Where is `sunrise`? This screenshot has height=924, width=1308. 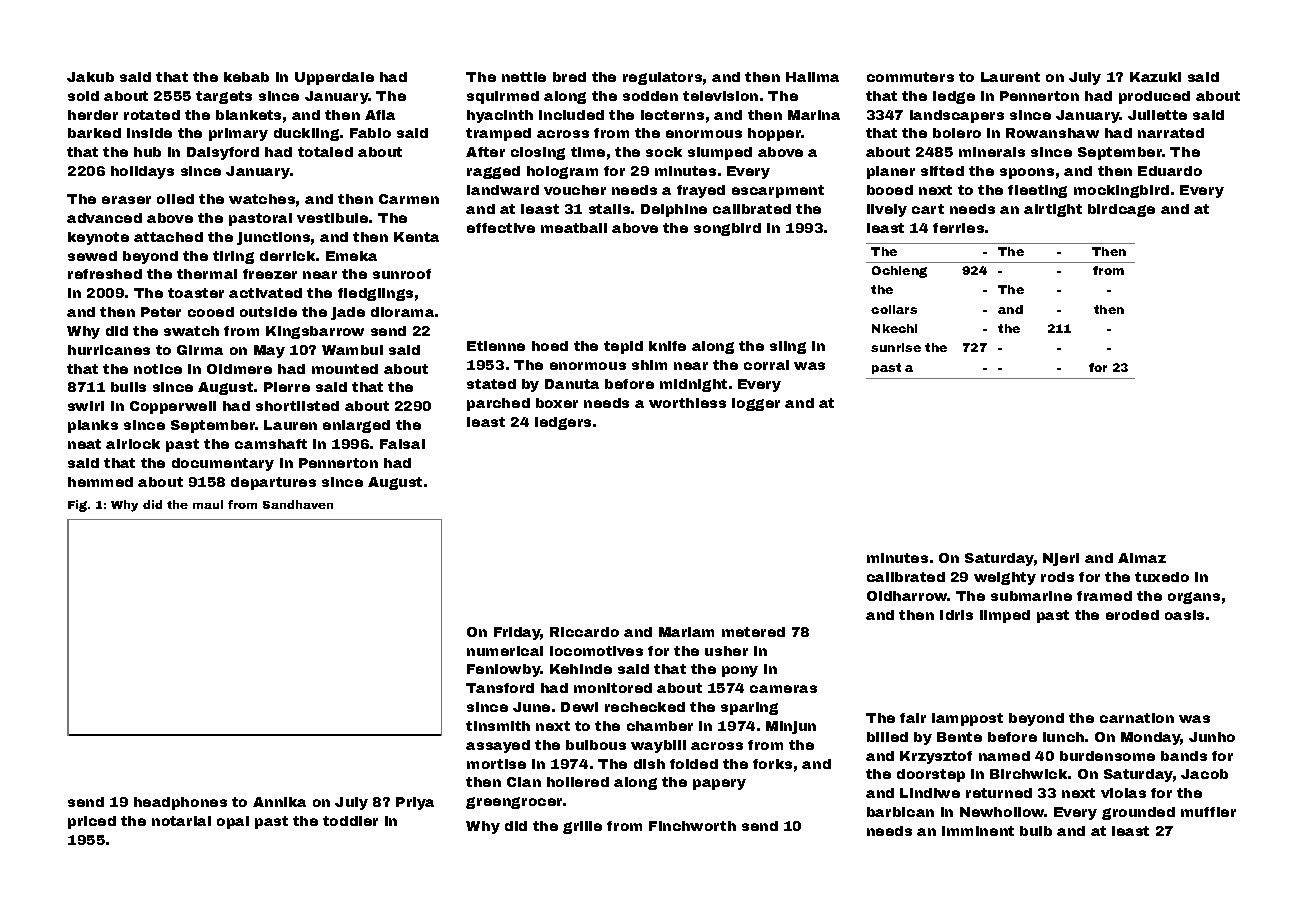
sunrise is located at coordinates (896, 347).
